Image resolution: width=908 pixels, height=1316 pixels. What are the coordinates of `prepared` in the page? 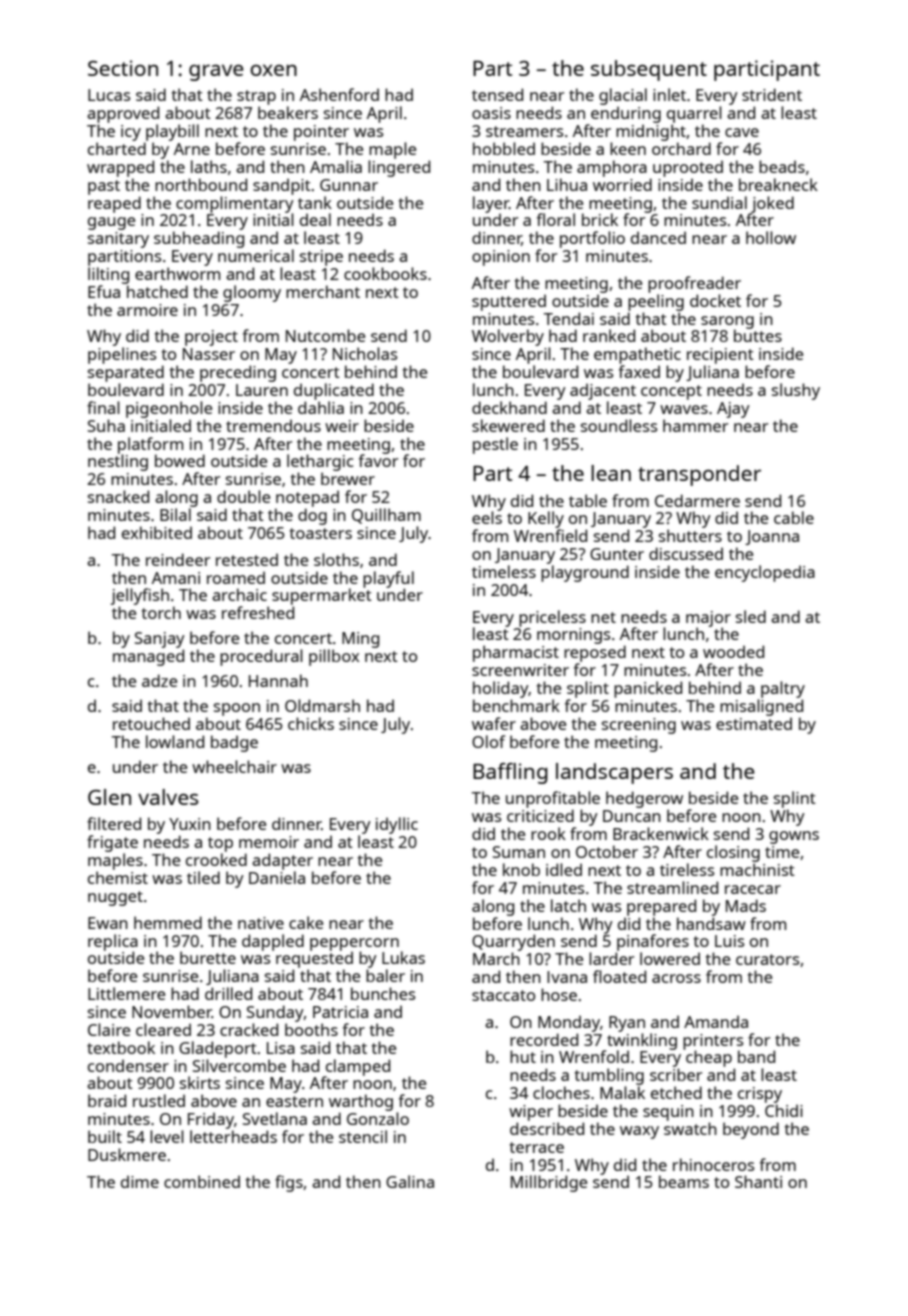 It's located at (661, 907).
